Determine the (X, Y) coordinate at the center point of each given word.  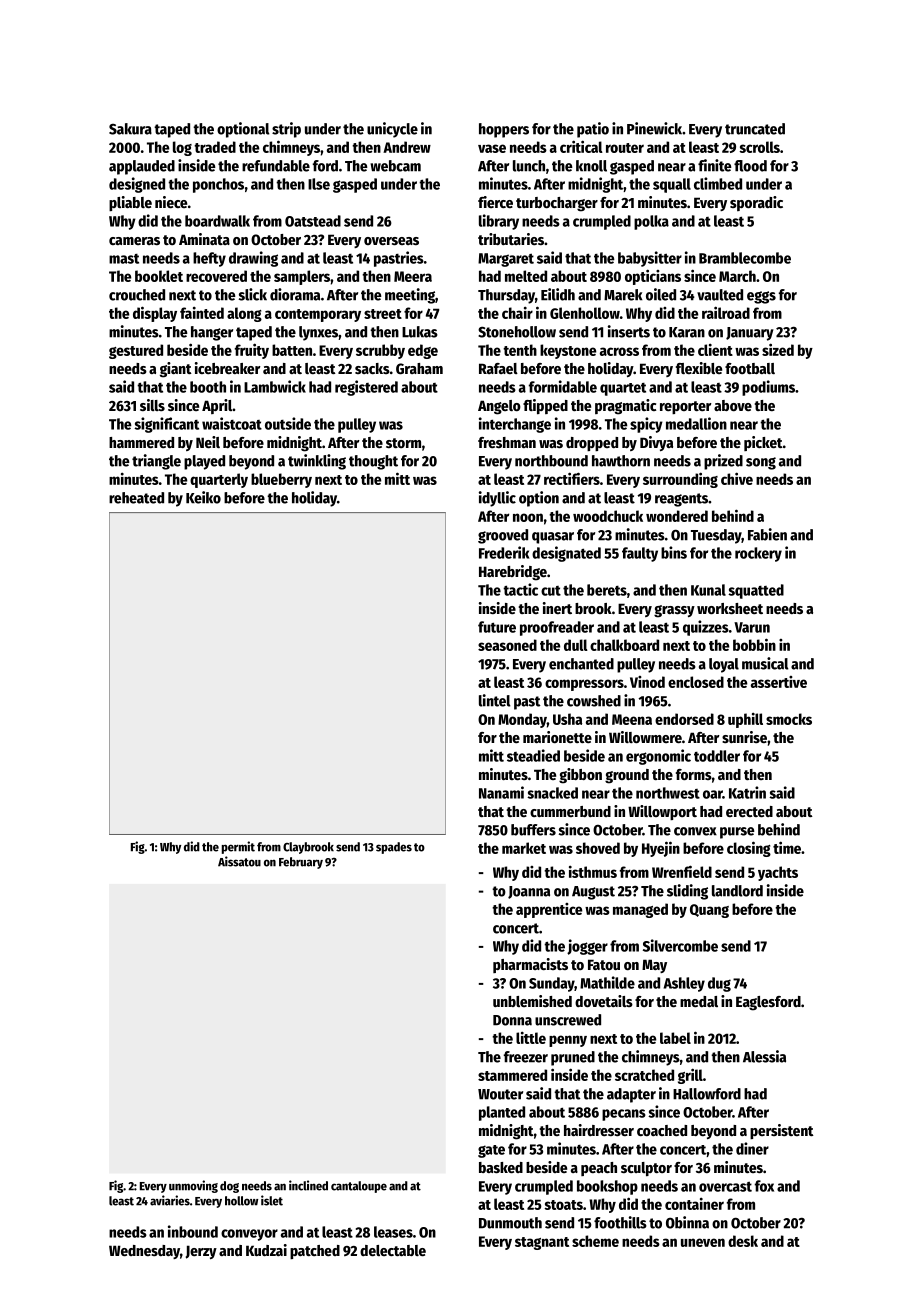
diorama (295, 294)
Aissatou (239, 861)
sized (778, 349)
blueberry (281, 480)
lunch (529, 166)
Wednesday (144, 1252)
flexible (699, 368)
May (654, 966)
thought (373, 462)
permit (238, 847)
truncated (755, 129)
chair (517, 312)
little (531, 1037)
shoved (598, 848)
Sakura (130, 129)
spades (394, 848)
